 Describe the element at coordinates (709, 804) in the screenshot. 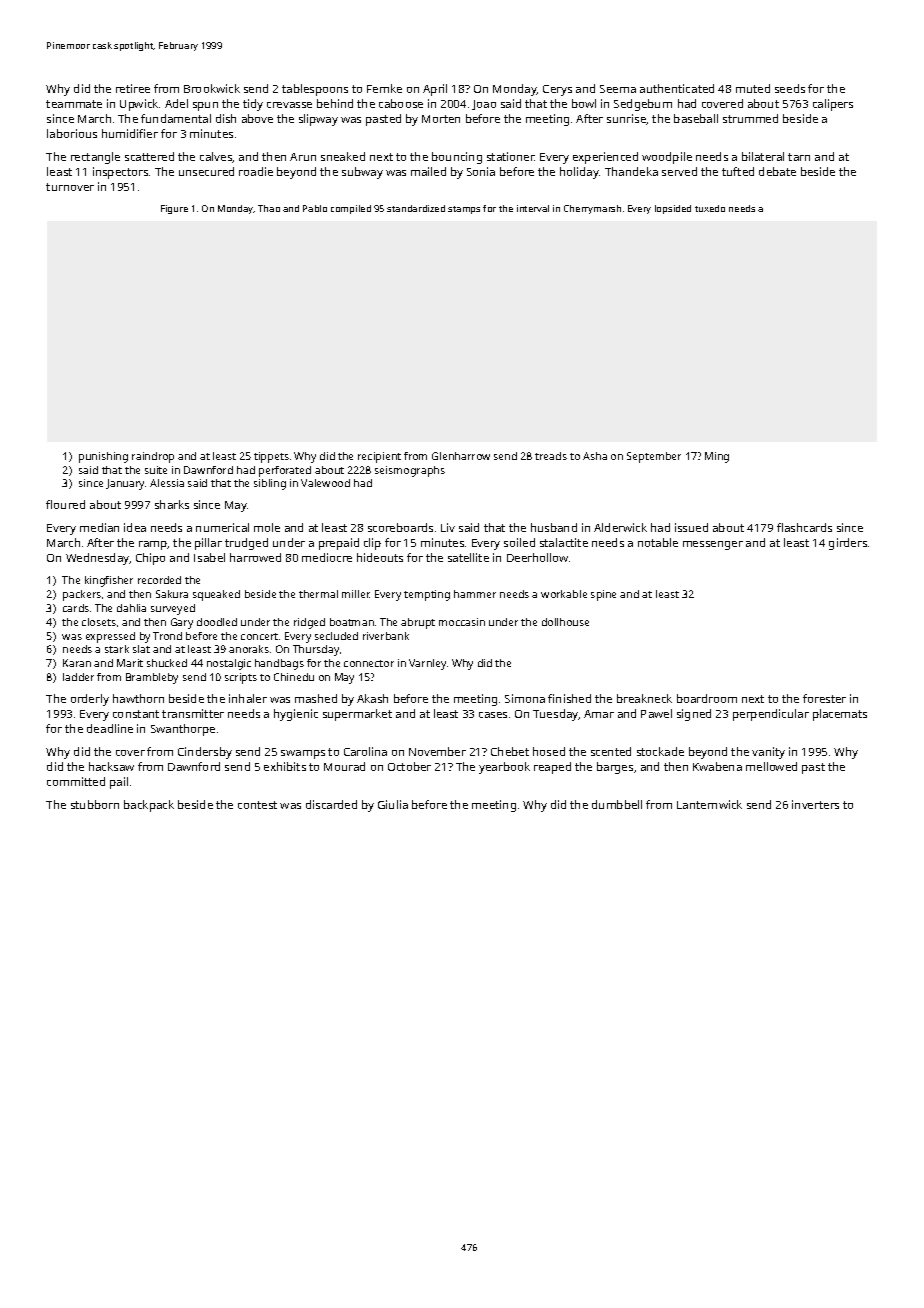

I see `Lanternwick` at that location.
